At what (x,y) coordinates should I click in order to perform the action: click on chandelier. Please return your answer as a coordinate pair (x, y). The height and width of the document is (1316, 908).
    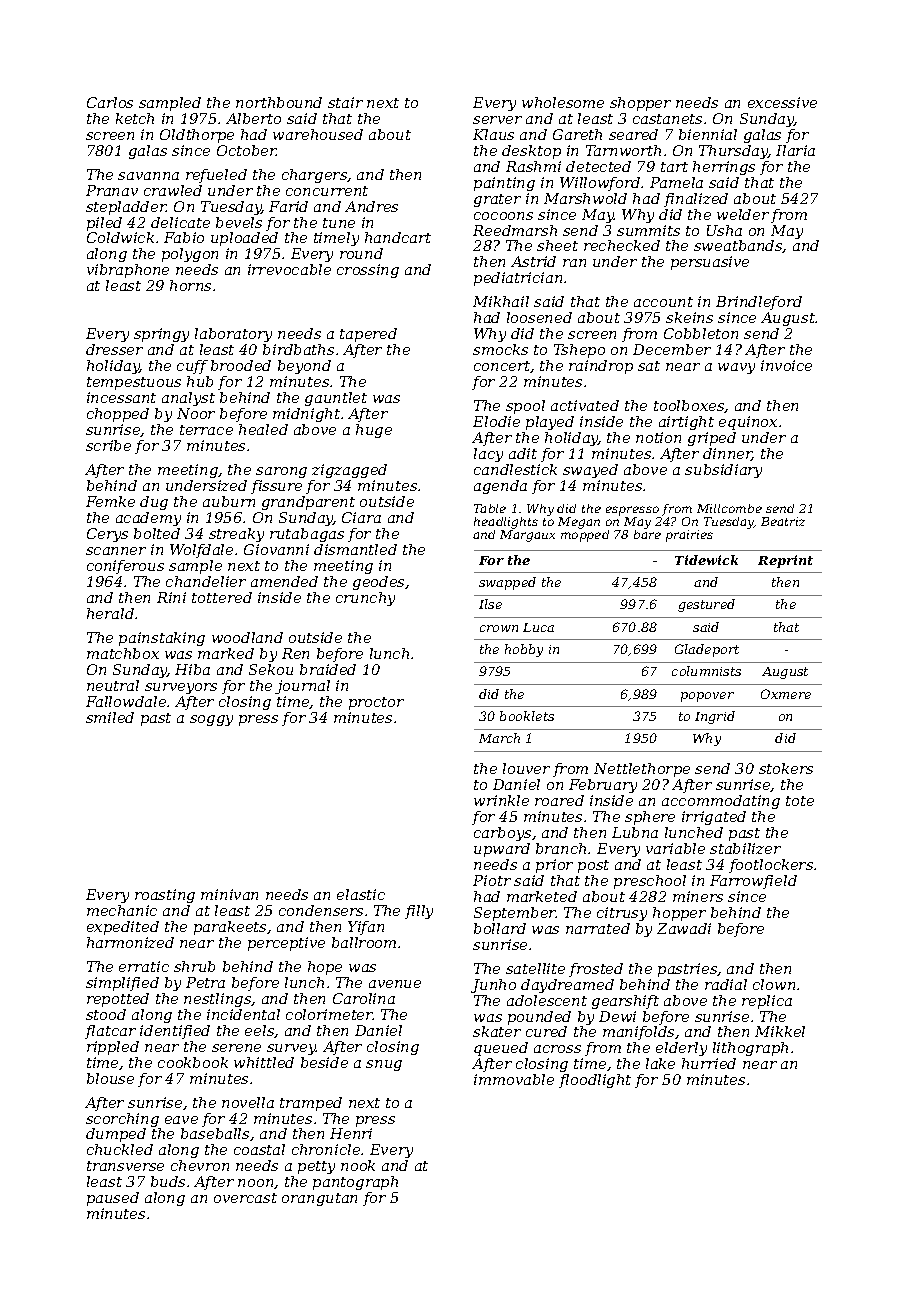
    Looking at the image, I should click on (206, 581).
